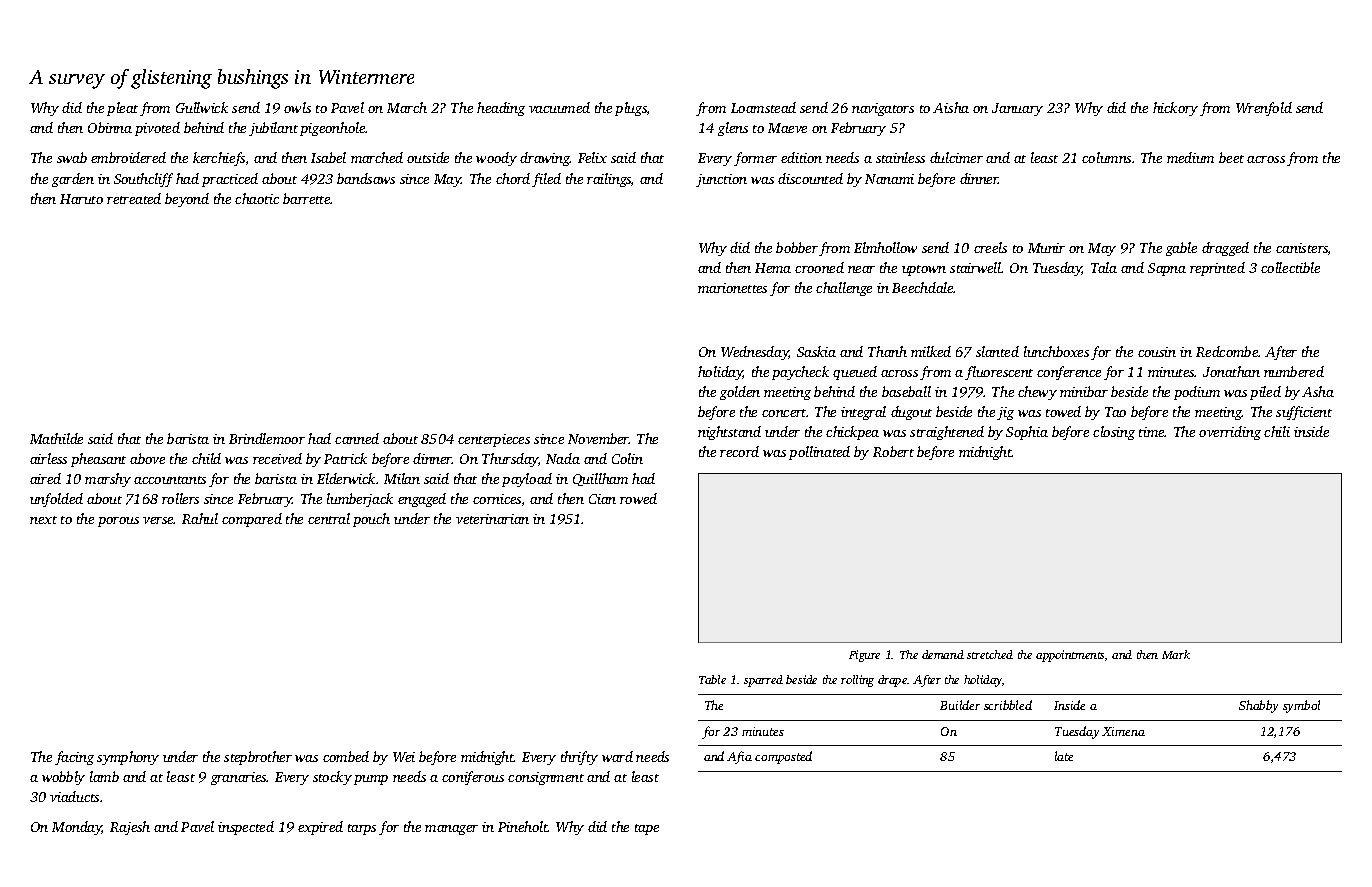 This document has height=887, width=1372. What do you see at coordinates (857, 681) in the document?
I see `rolling` at bounding box center [857, 681].
